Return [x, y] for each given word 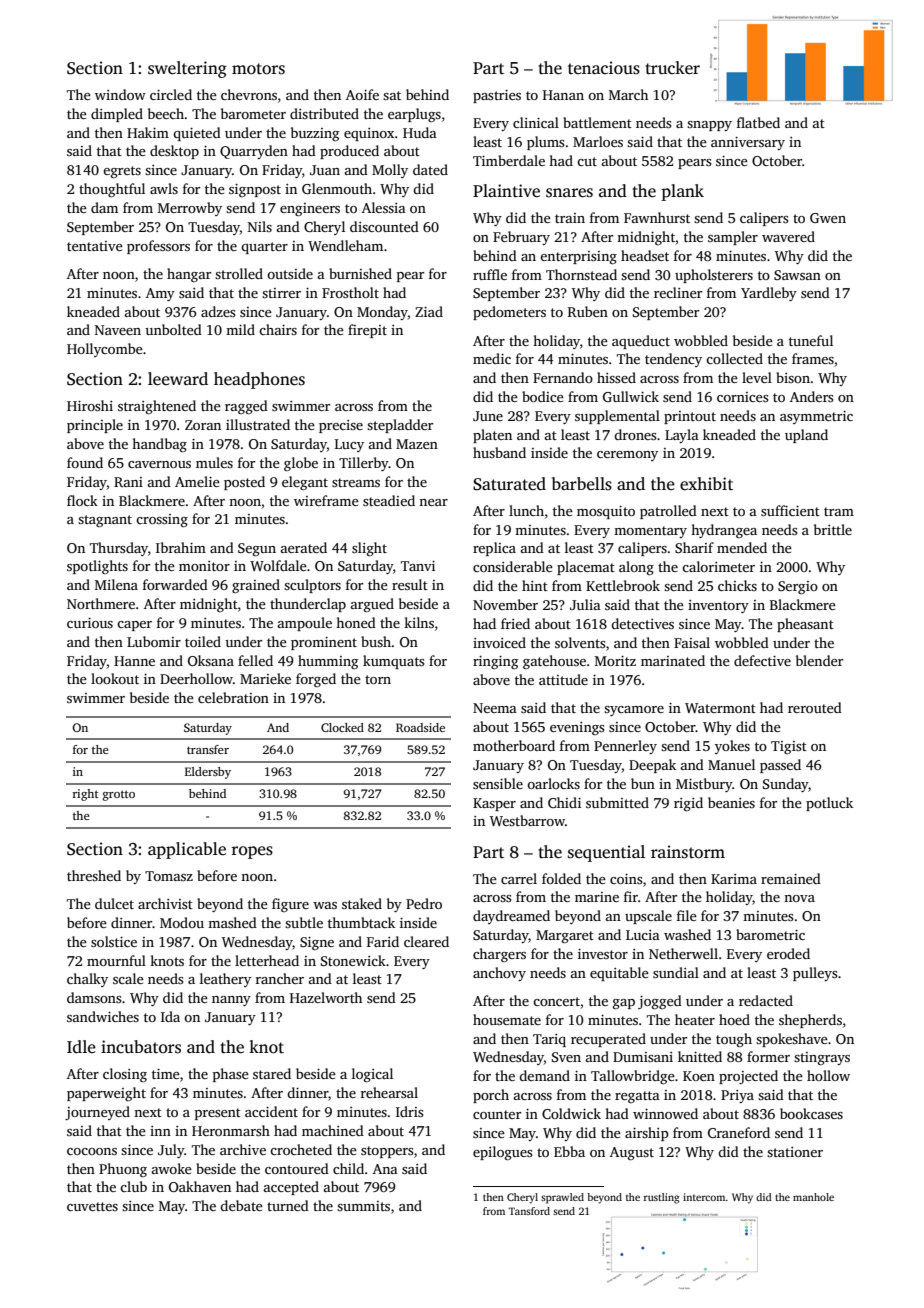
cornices [742, 397]
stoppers [387, 1152]
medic [492, 358]
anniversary [748, 143]
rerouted [815, 707]
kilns [419, 622]
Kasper [494, 804]
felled [255, 660]
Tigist [789, 747]
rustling [661, 1198]
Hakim [148, 132]
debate [241, 1205]
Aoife [362, 94]
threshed [94, 875]
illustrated [258, 424]
